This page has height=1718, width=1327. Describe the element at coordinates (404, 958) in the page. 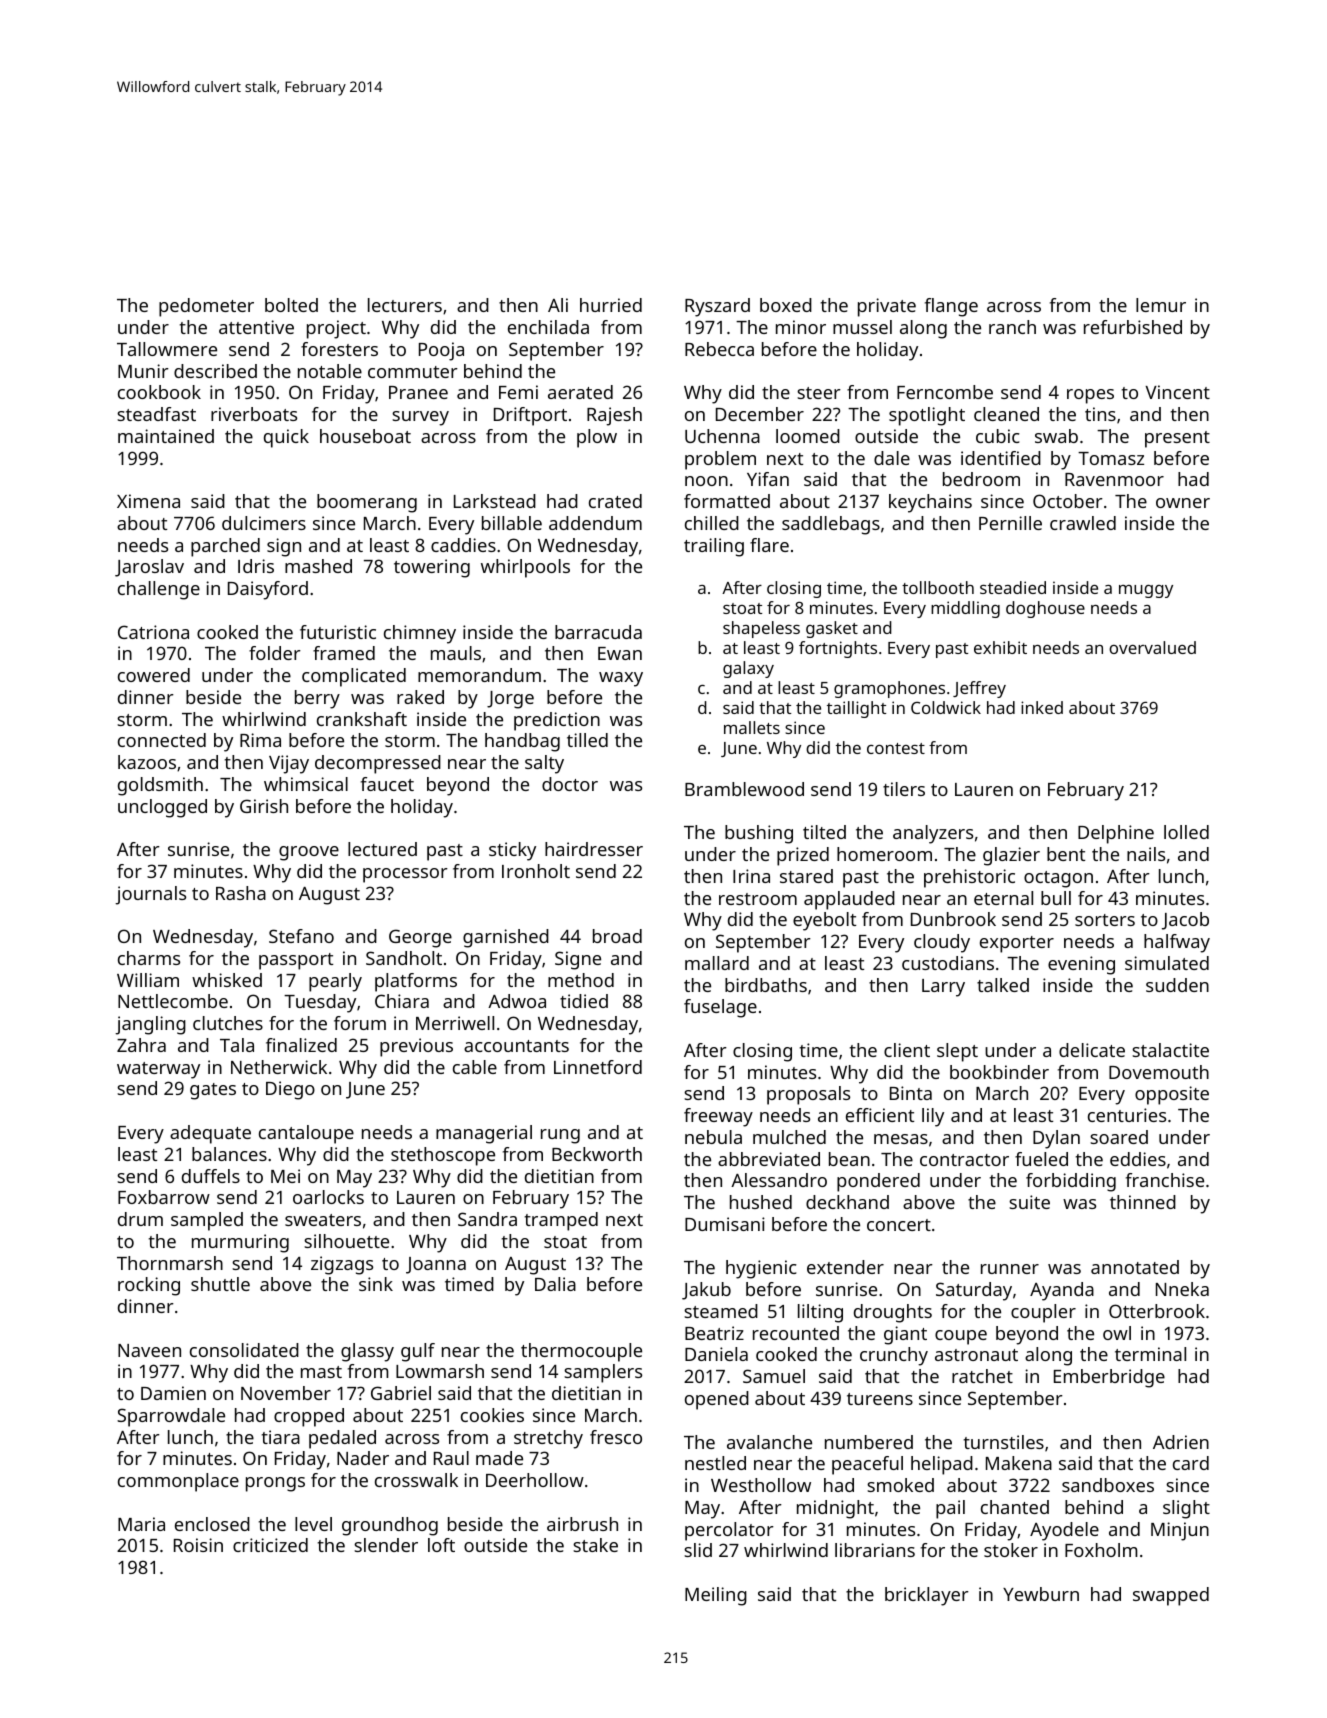

I see `Sandholt` at that location.
